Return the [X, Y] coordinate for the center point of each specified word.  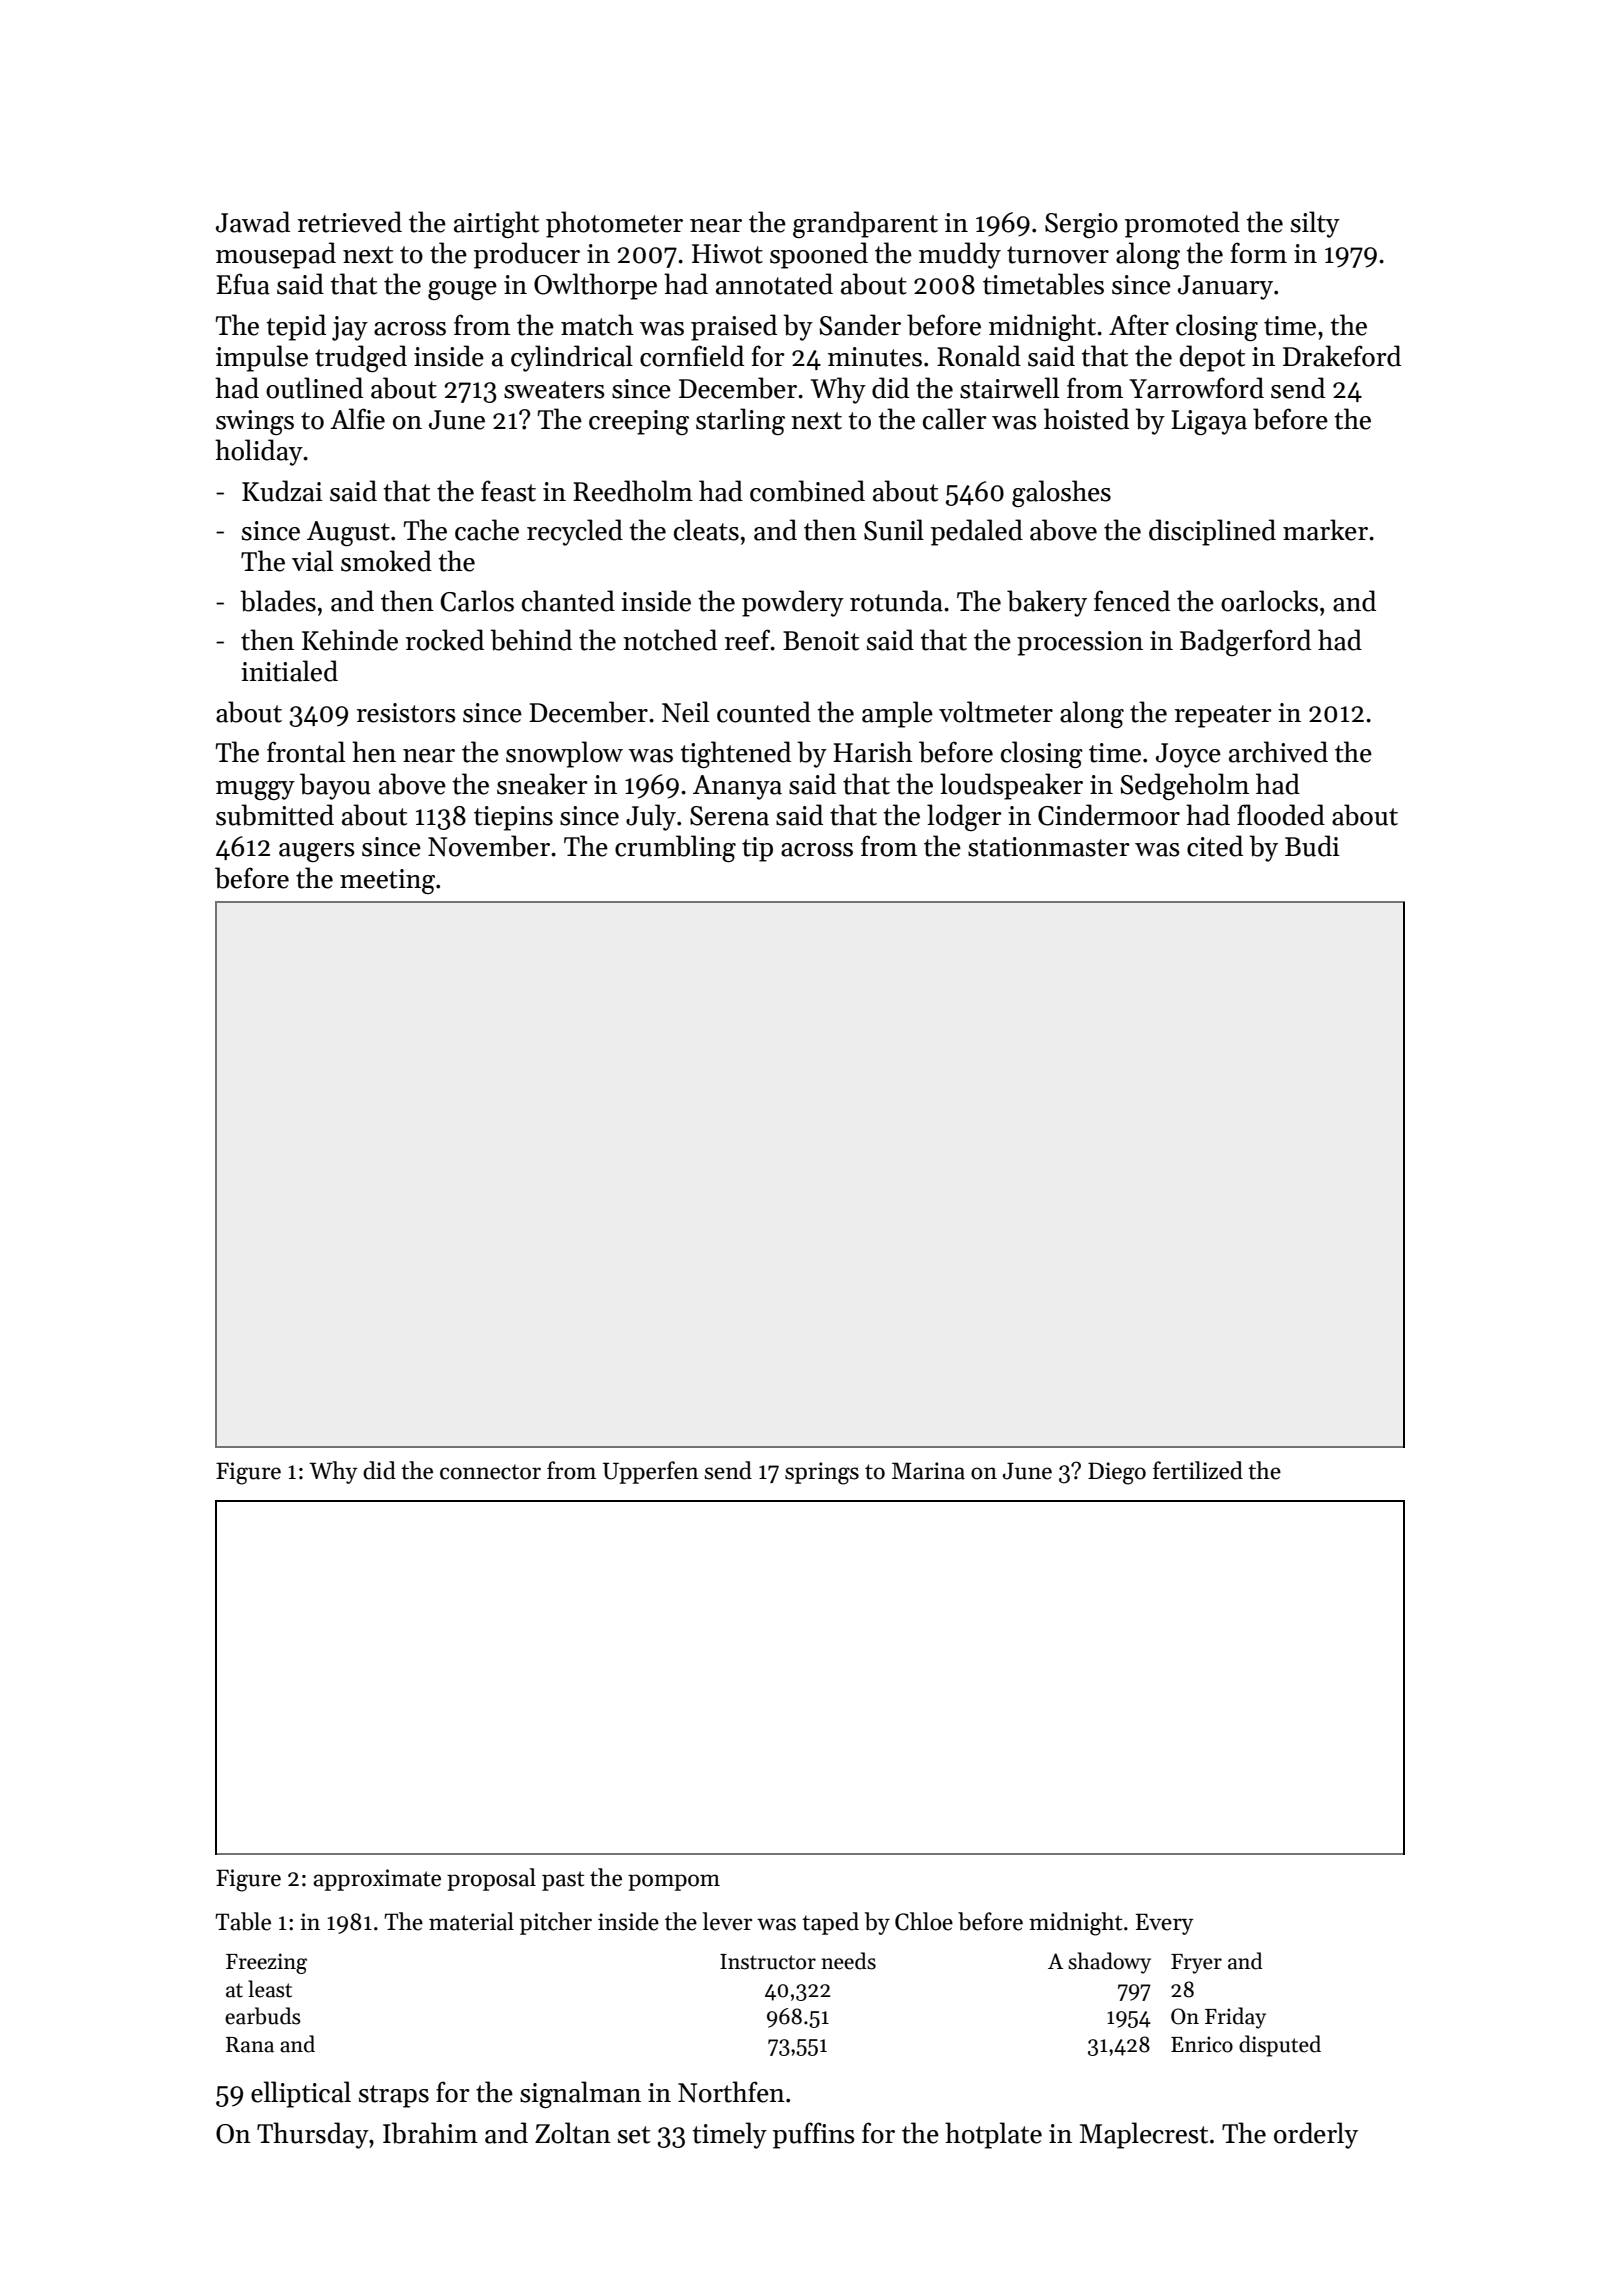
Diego [1117, 1473]
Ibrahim [430, 2133]
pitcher [556, 1923]
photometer [614, 224]
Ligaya [1209, 422]
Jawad [253, 222]
